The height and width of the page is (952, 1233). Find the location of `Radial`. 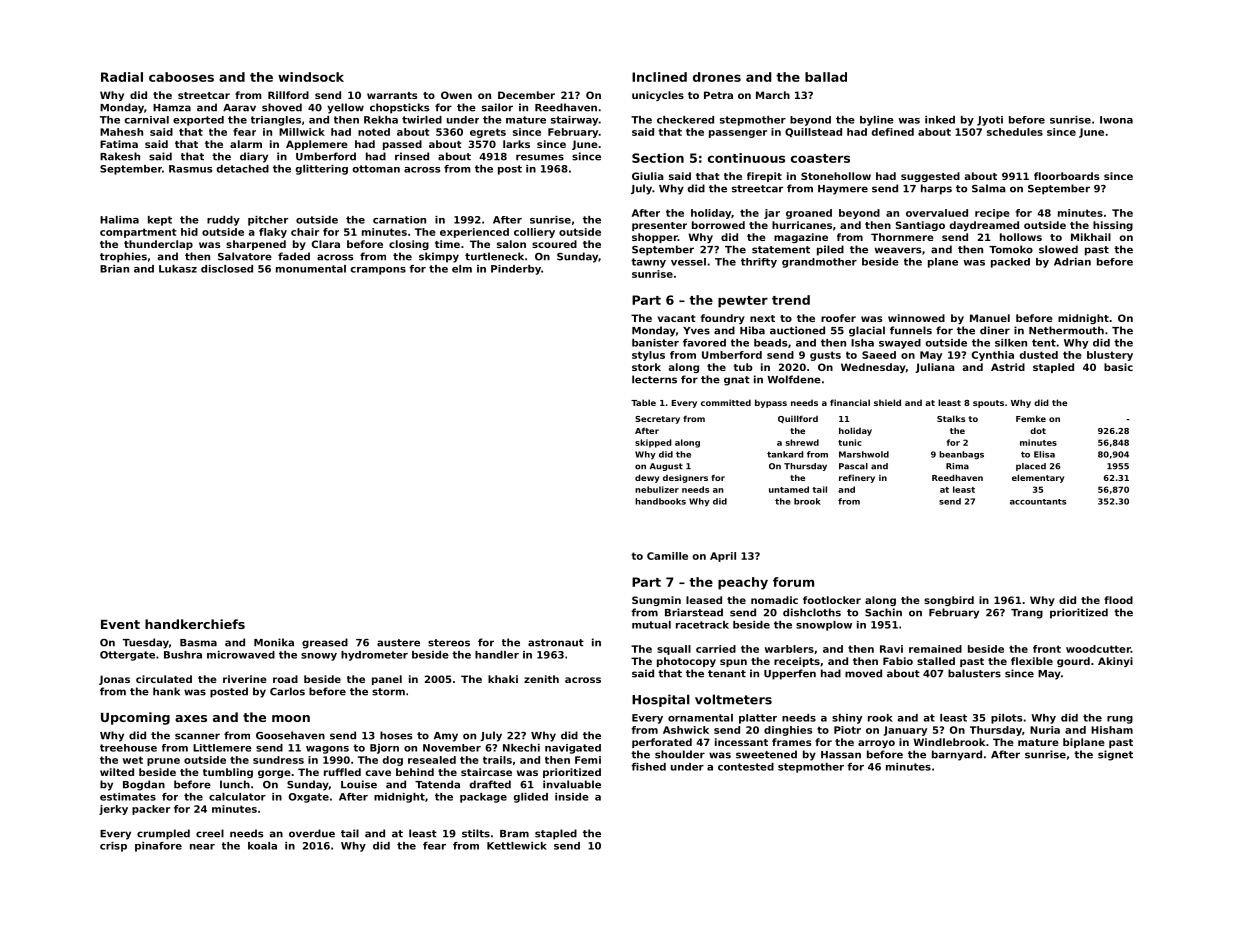

Radial is located at coordinates (122, 77).
